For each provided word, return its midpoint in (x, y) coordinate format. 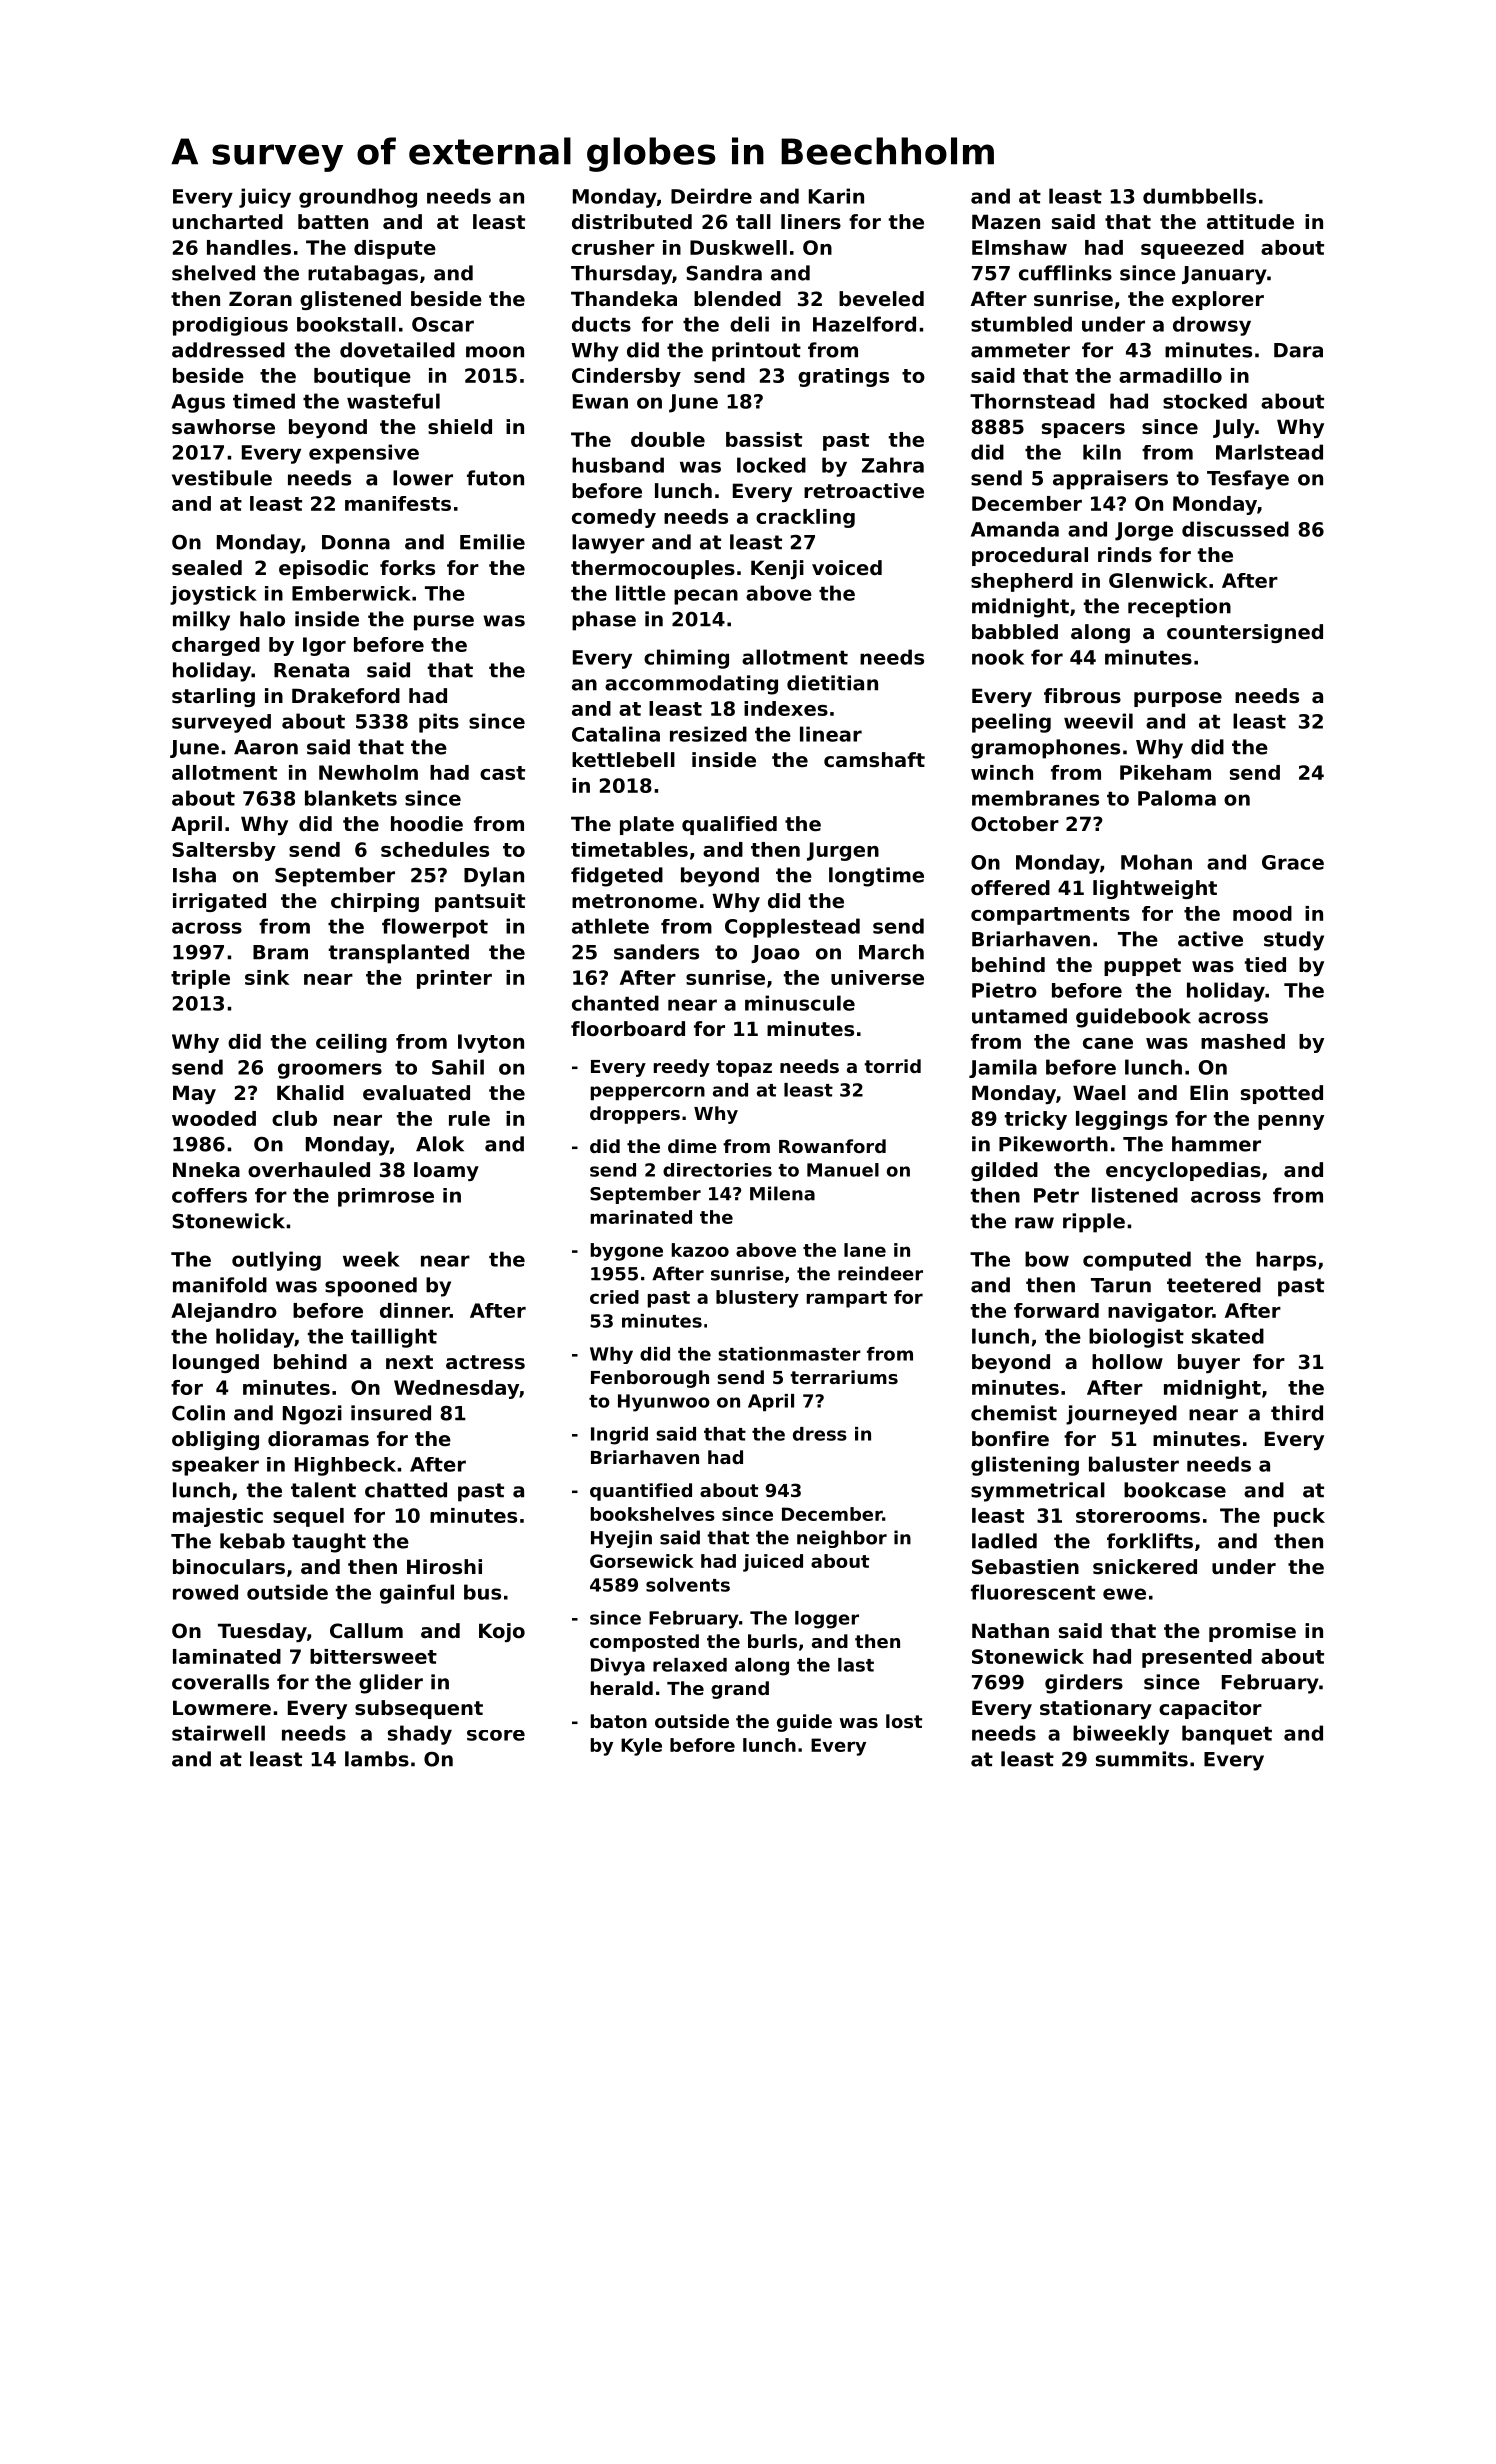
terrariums (844, 1377)
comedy (614, 518)
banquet (1227, 1735)
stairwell (218, 1733)
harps (1286, 1261)
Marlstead (1269, 452)
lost (904, 1721)
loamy (446, 1171)
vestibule (222, 478)
